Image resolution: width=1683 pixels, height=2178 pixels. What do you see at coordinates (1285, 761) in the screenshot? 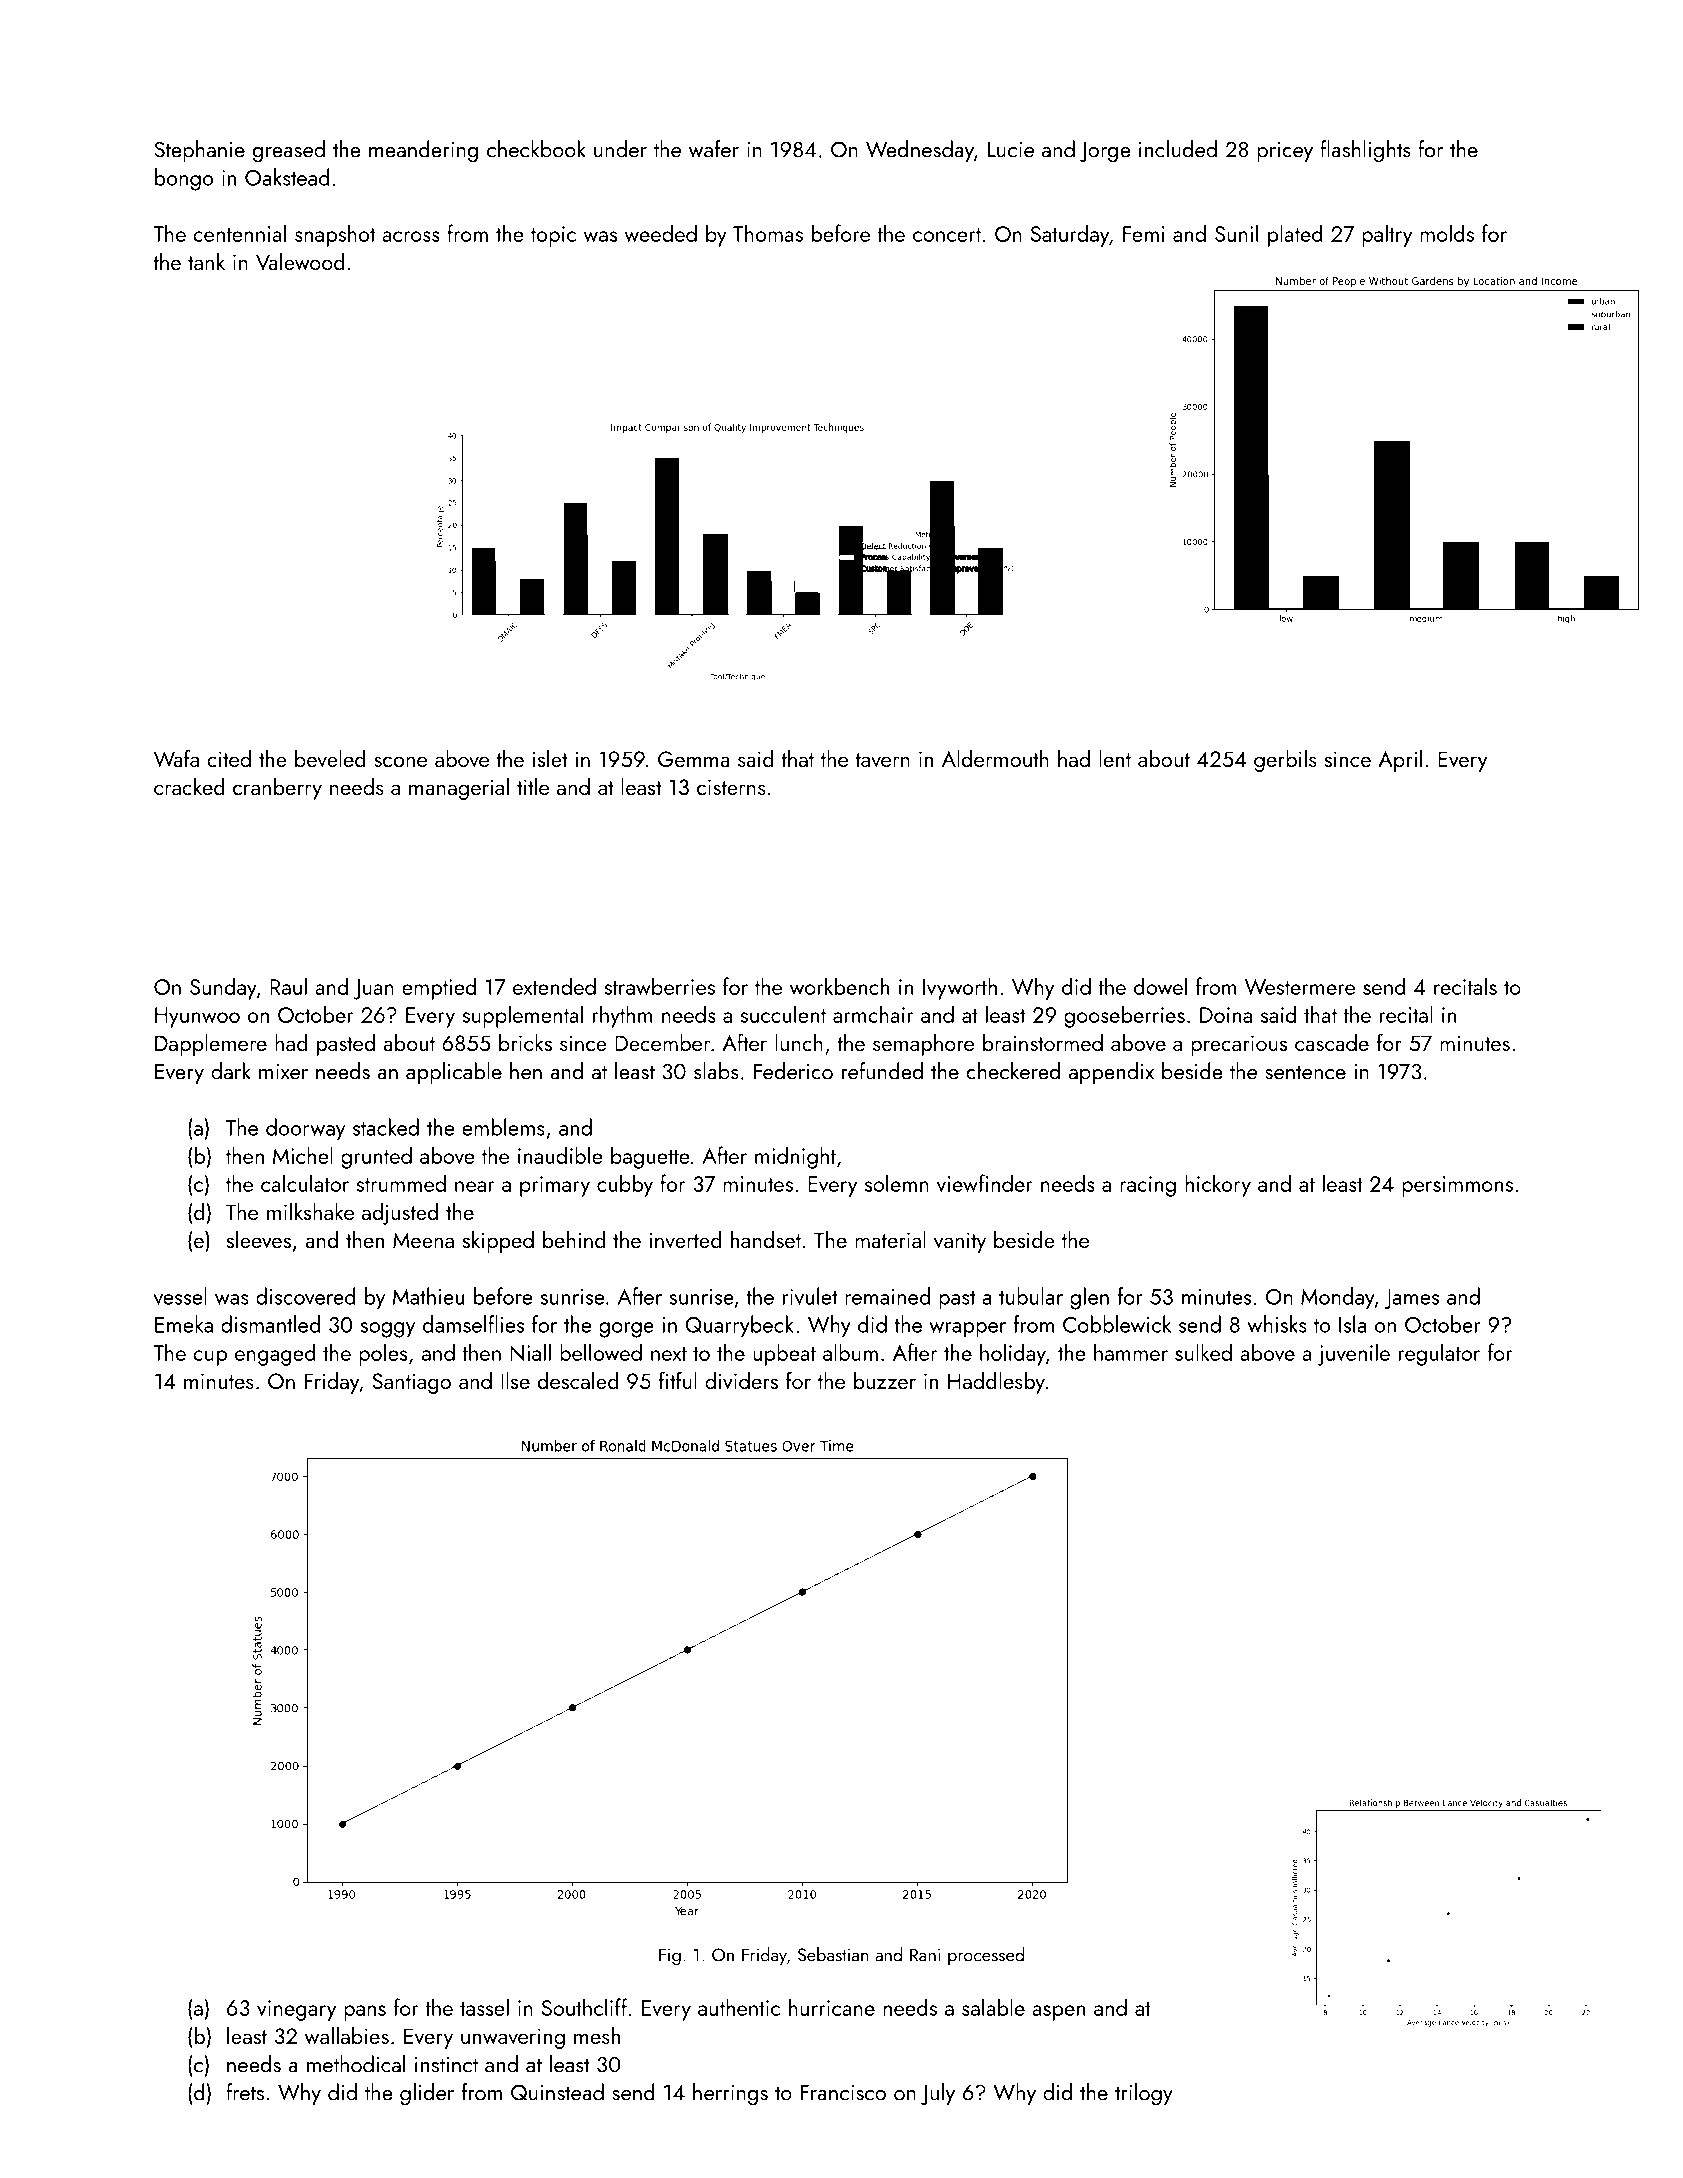
I see `gerbils` at bounding box center [1285, 761].
